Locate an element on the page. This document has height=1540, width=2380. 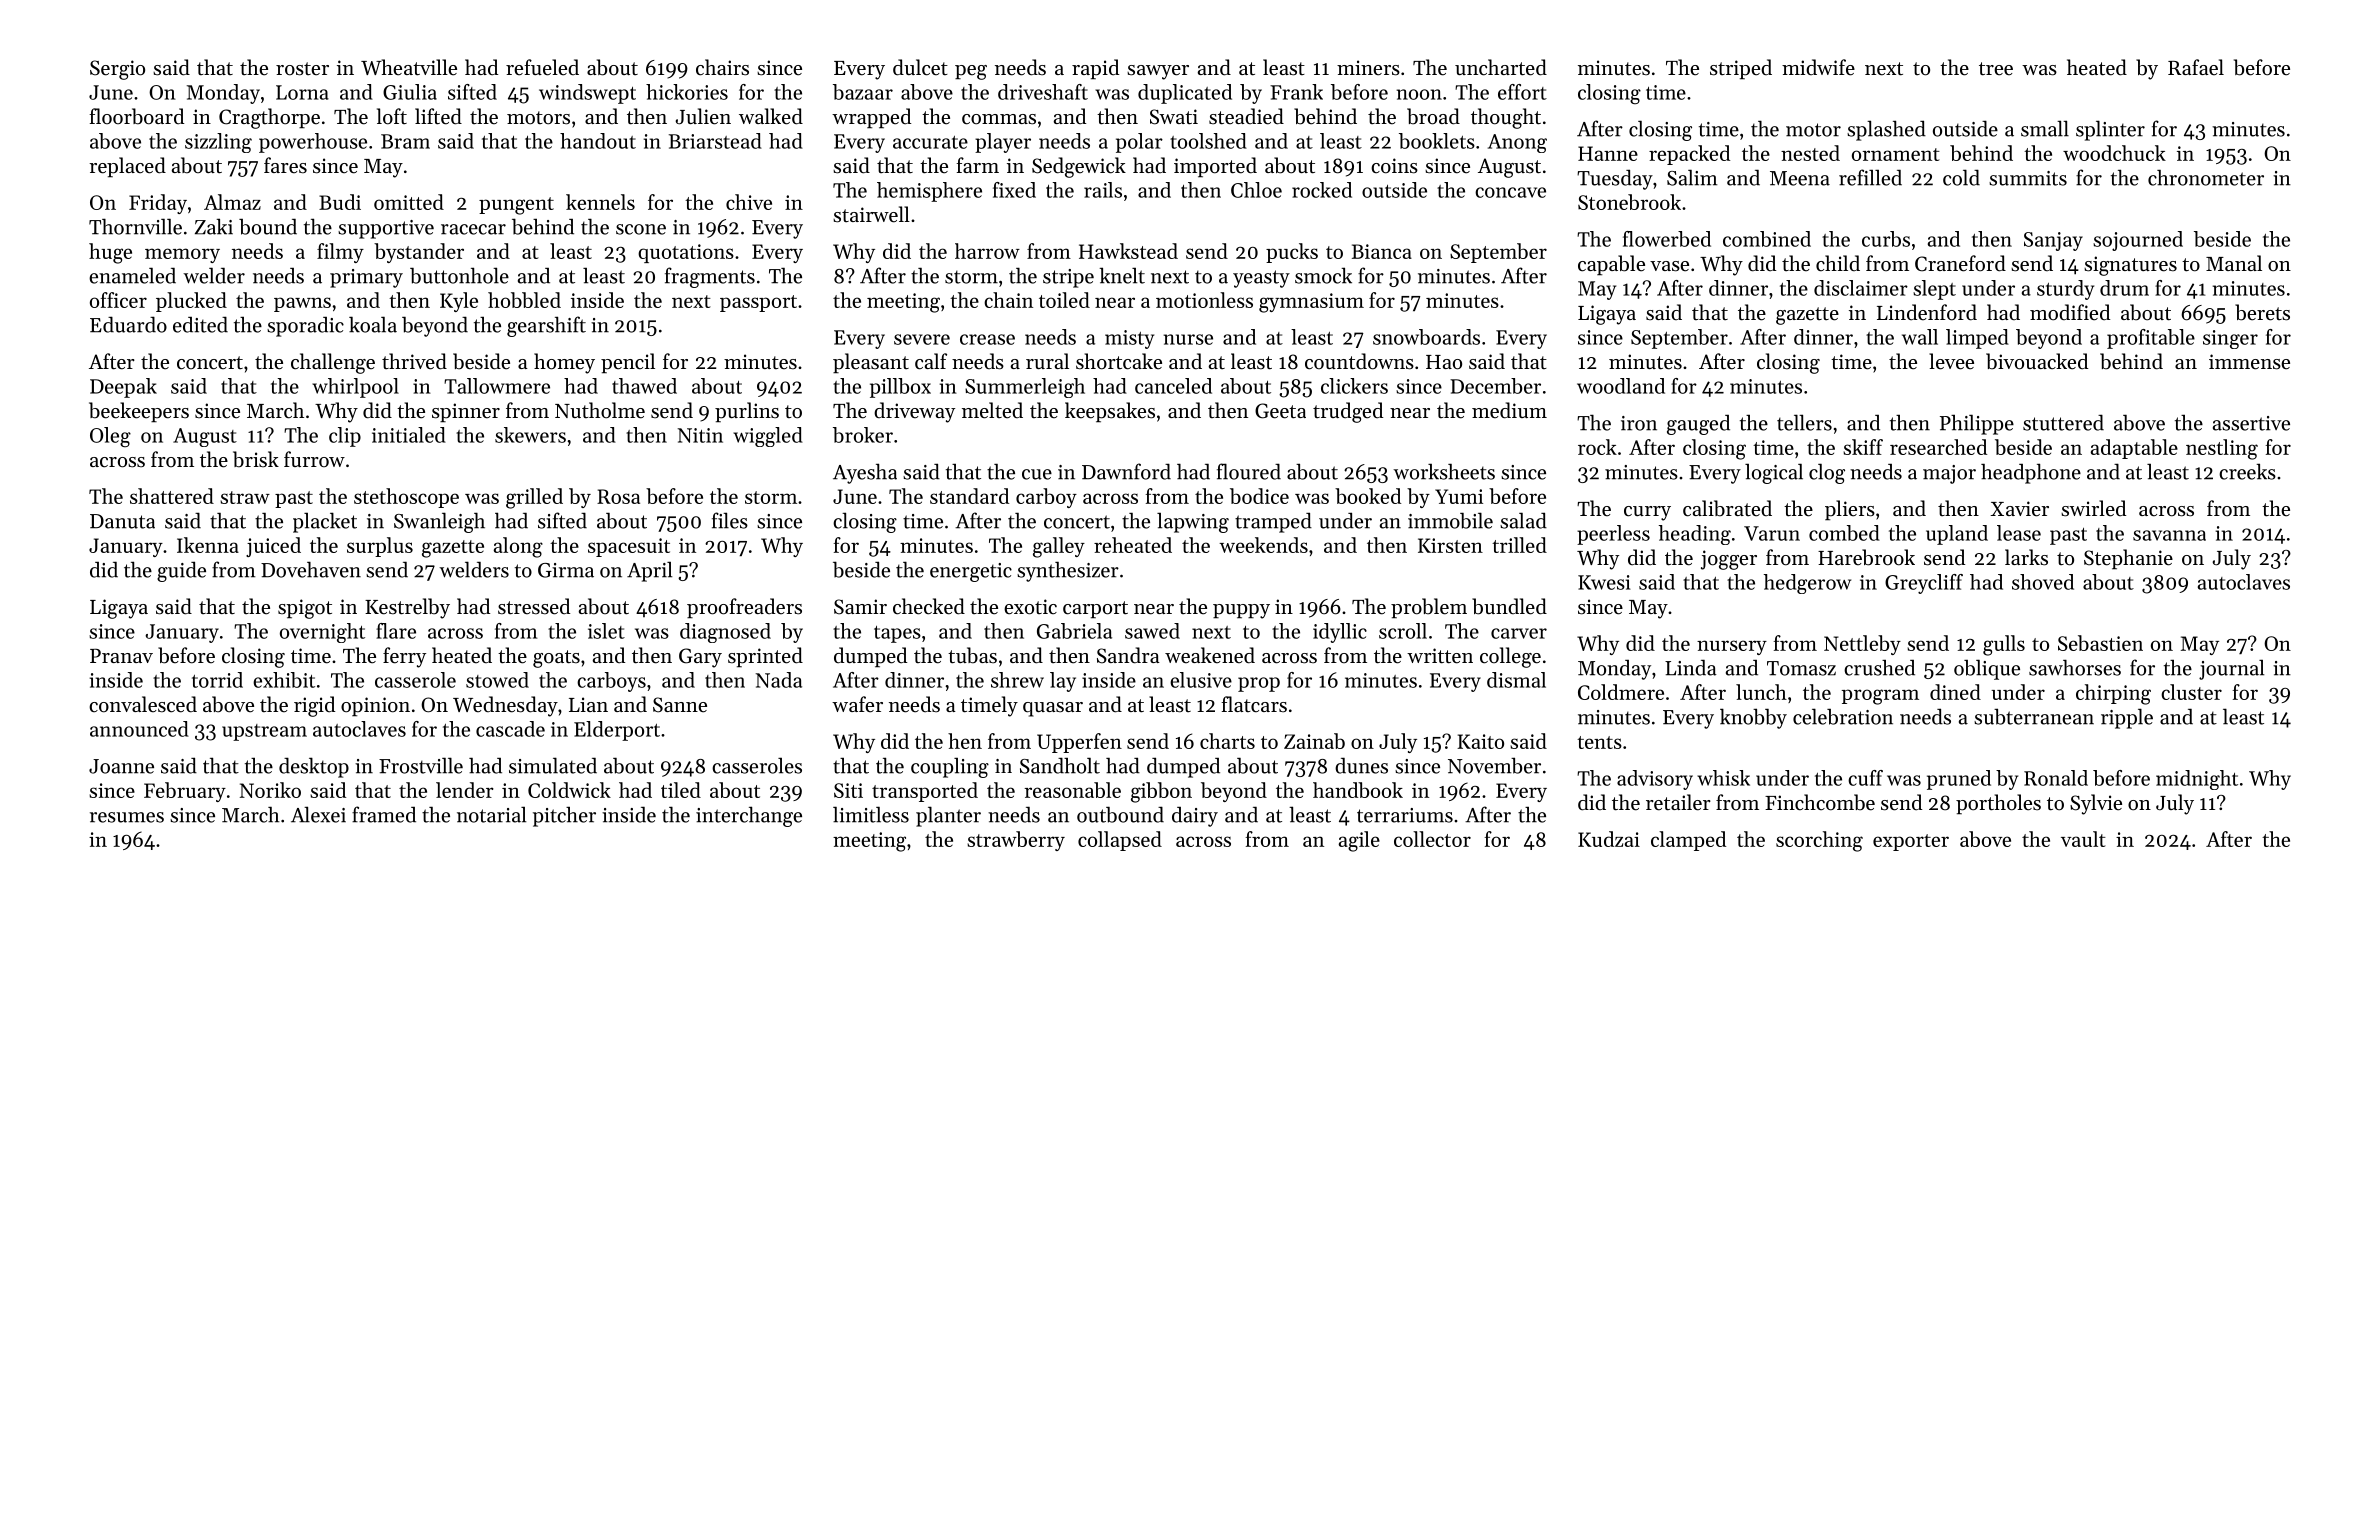
splashed is located at coordinates (1886, 130).
